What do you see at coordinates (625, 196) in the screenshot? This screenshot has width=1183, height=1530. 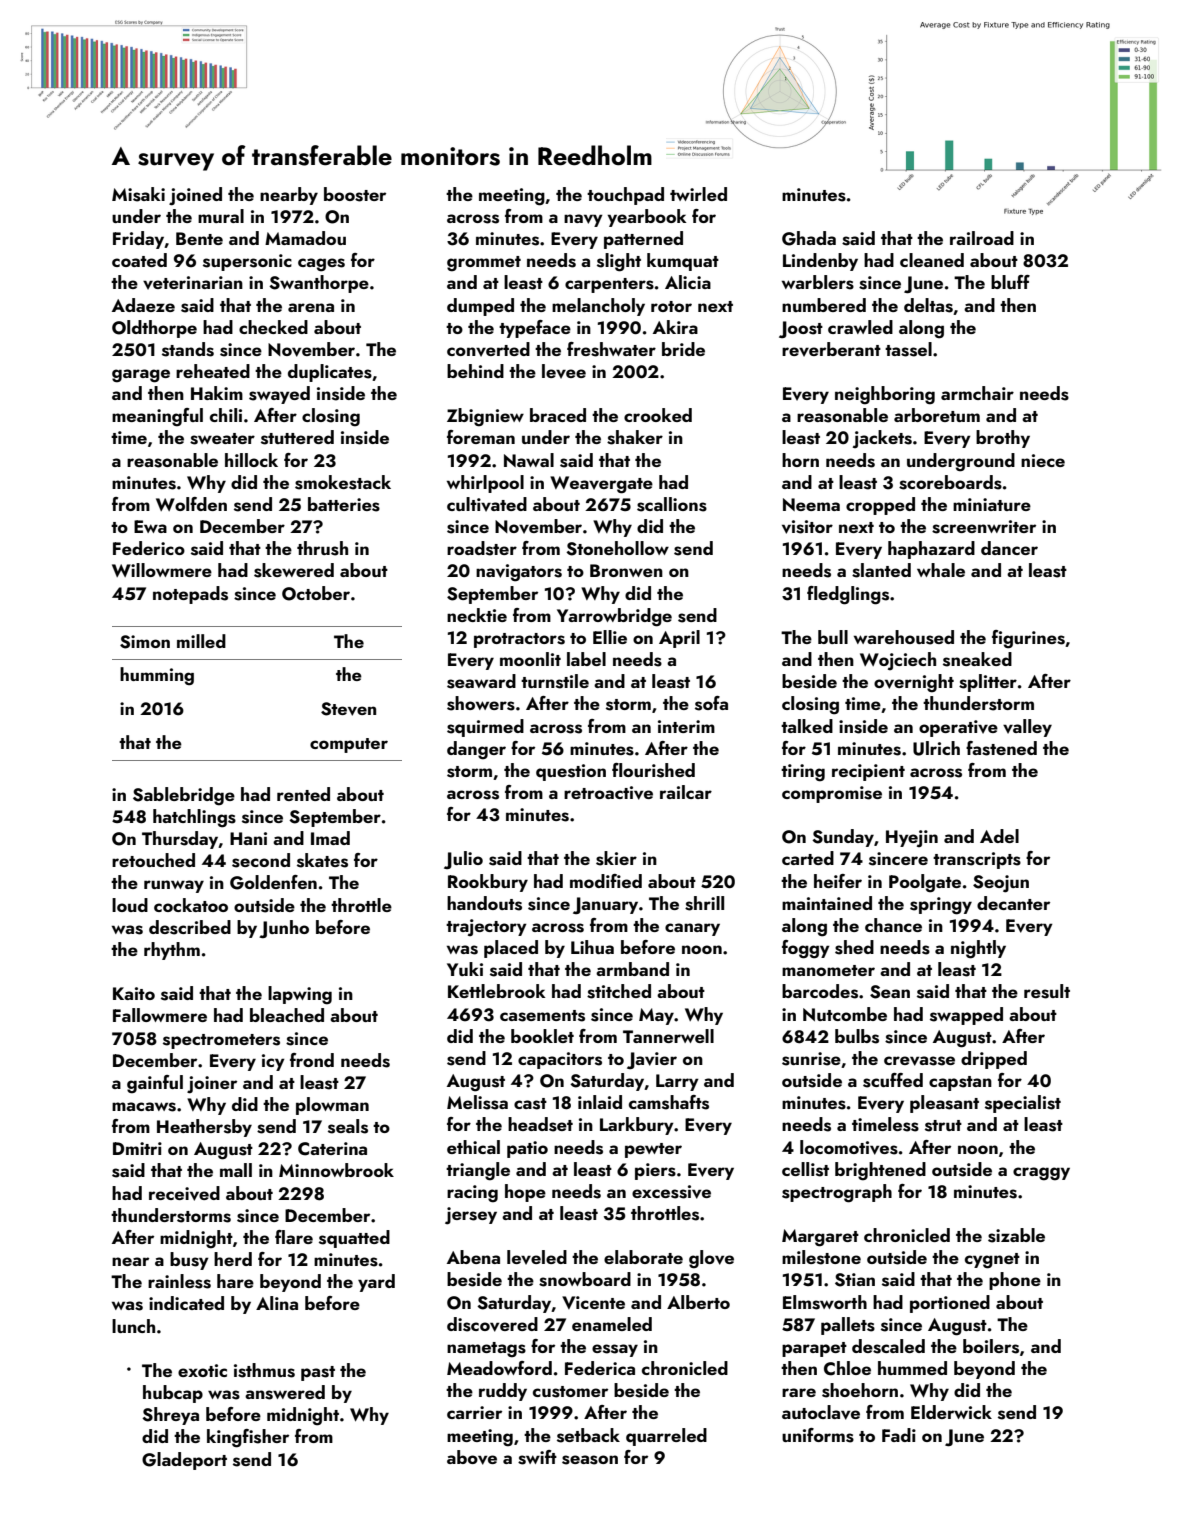 I see `touchpad` at bounding box center [625, 196].
